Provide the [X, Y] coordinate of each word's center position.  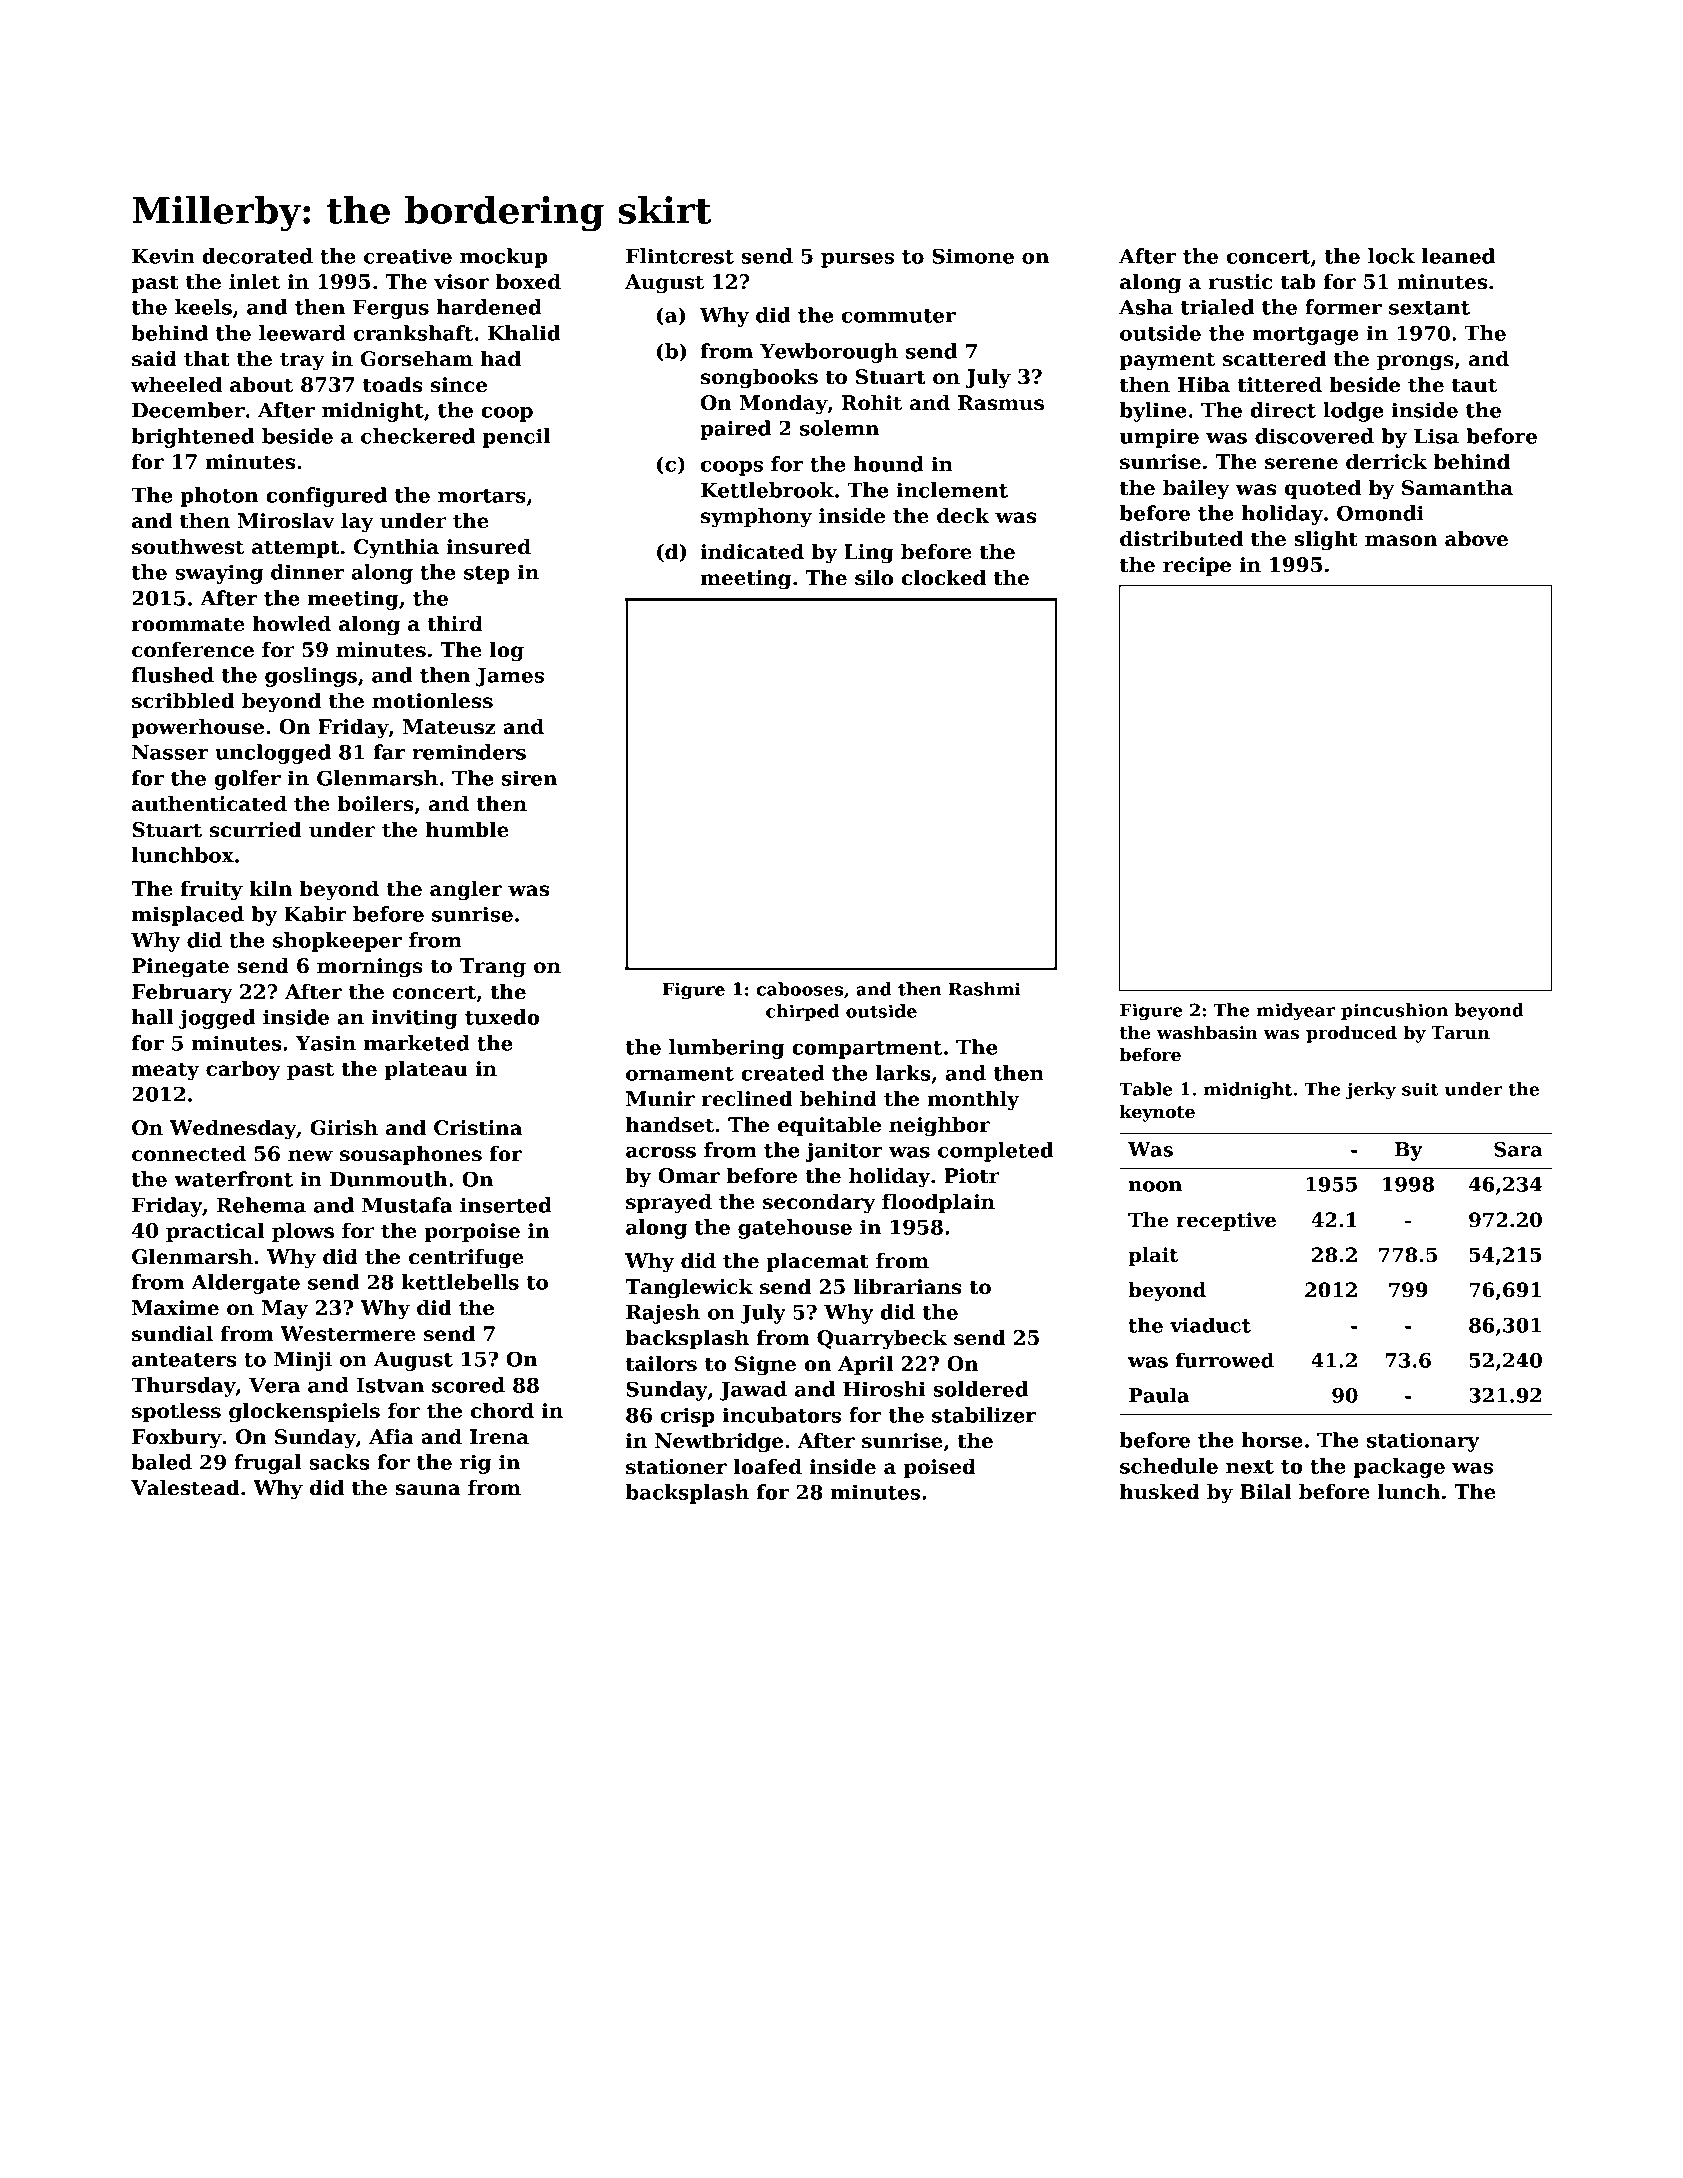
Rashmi [985, 989]
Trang [492, 968]
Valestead [185, 1487]
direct [1283, 410]
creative [408, 256]
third [455, 623]
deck [963, 515]
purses [857, 260]
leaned [1458, 256]
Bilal [1266, 1491]
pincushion [1394, 1011]
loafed [768, 1466]
